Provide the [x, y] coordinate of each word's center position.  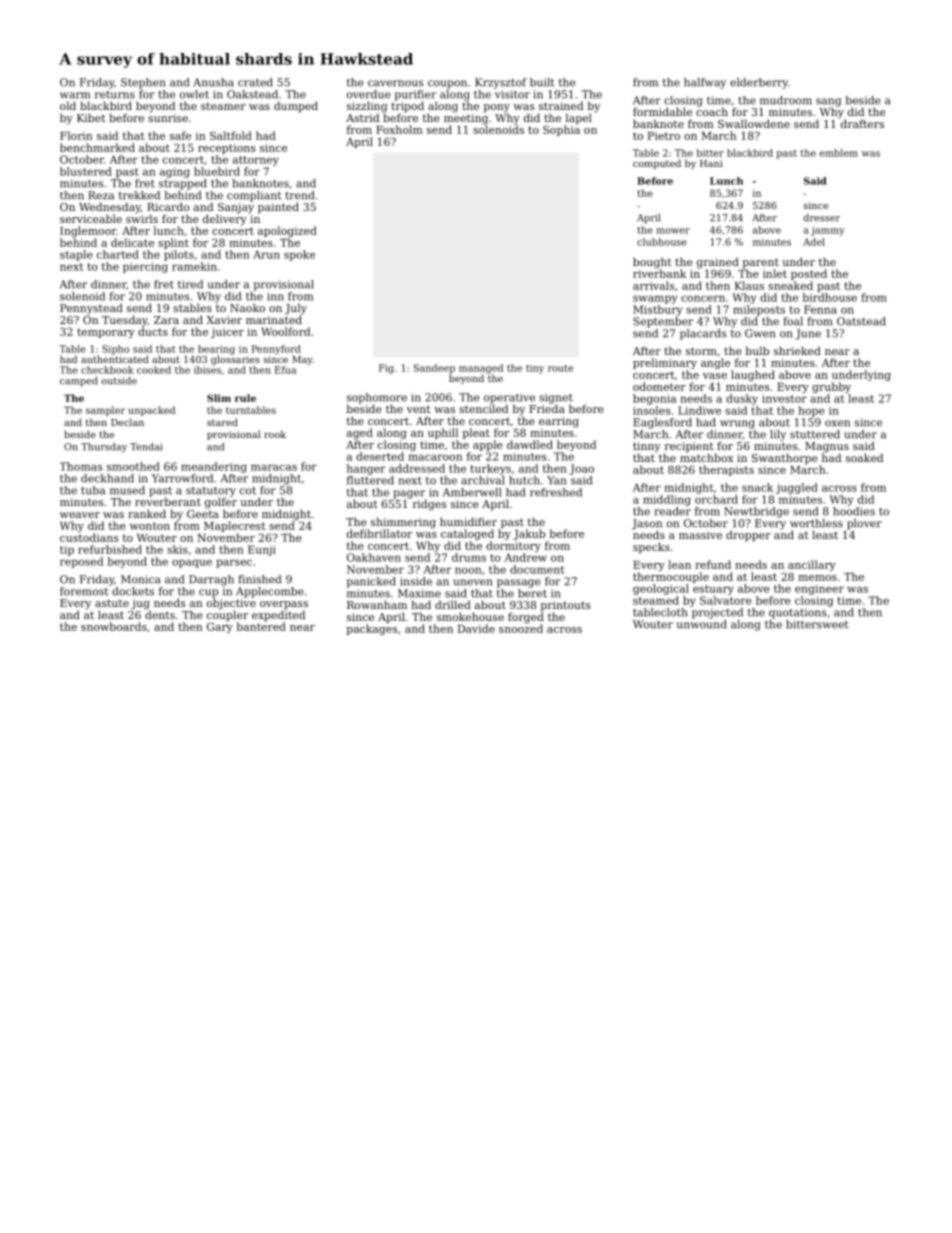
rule [245, 398]
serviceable [91, 218]
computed [657, 164]
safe [180, 135]
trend [299, 195]
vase [715, 376]
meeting [466, 119]
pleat [476, 433]
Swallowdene [754, 123]
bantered [261, 626]
